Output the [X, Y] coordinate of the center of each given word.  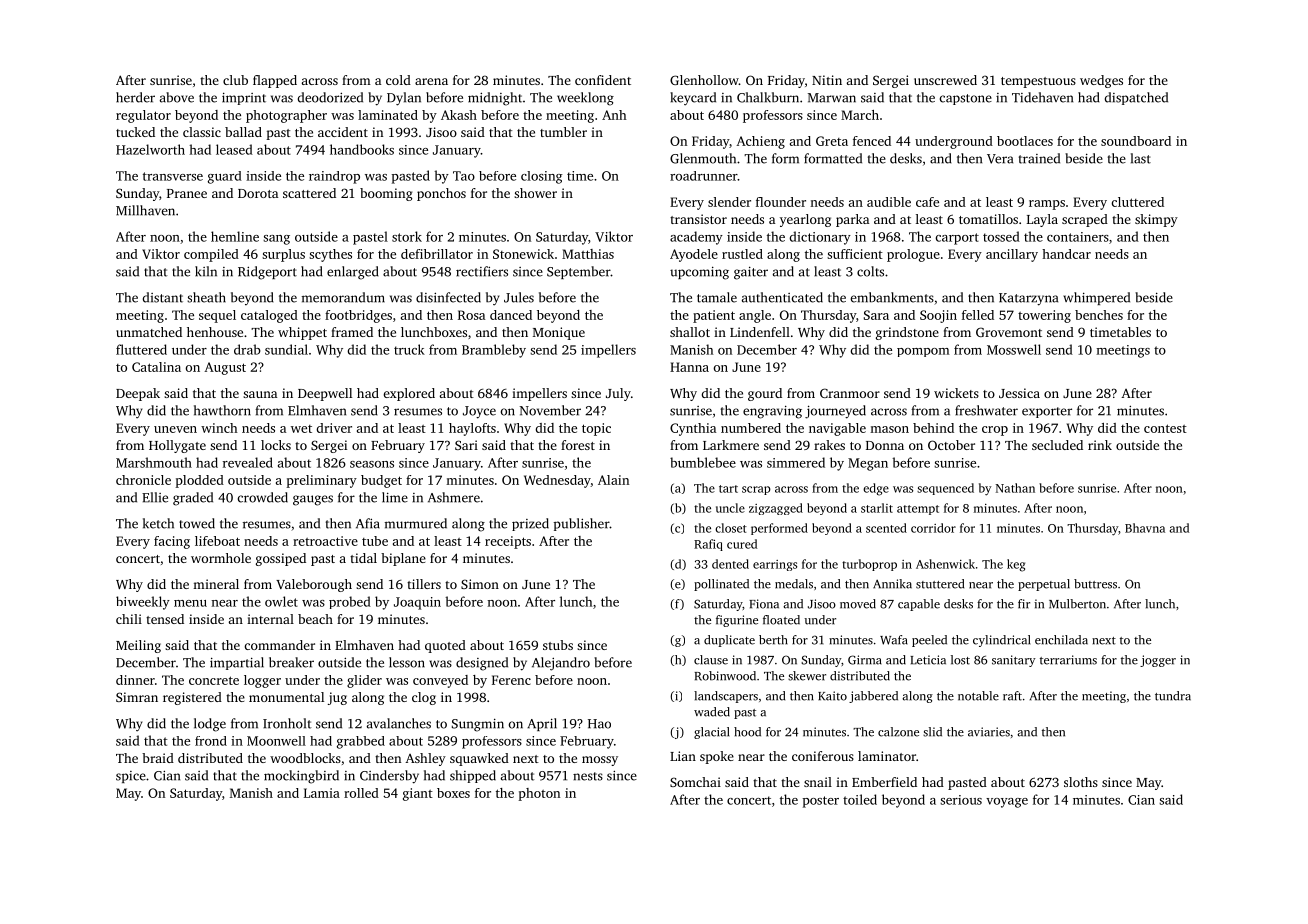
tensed [165, 619]
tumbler [563, 132]
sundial [286, 349]
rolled [361, 793]
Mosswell [1014, 349]
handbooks [362, 149]
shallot [690, 332]
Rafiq [708, 545]
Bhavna [1145, 528]
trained [1039, 158]
